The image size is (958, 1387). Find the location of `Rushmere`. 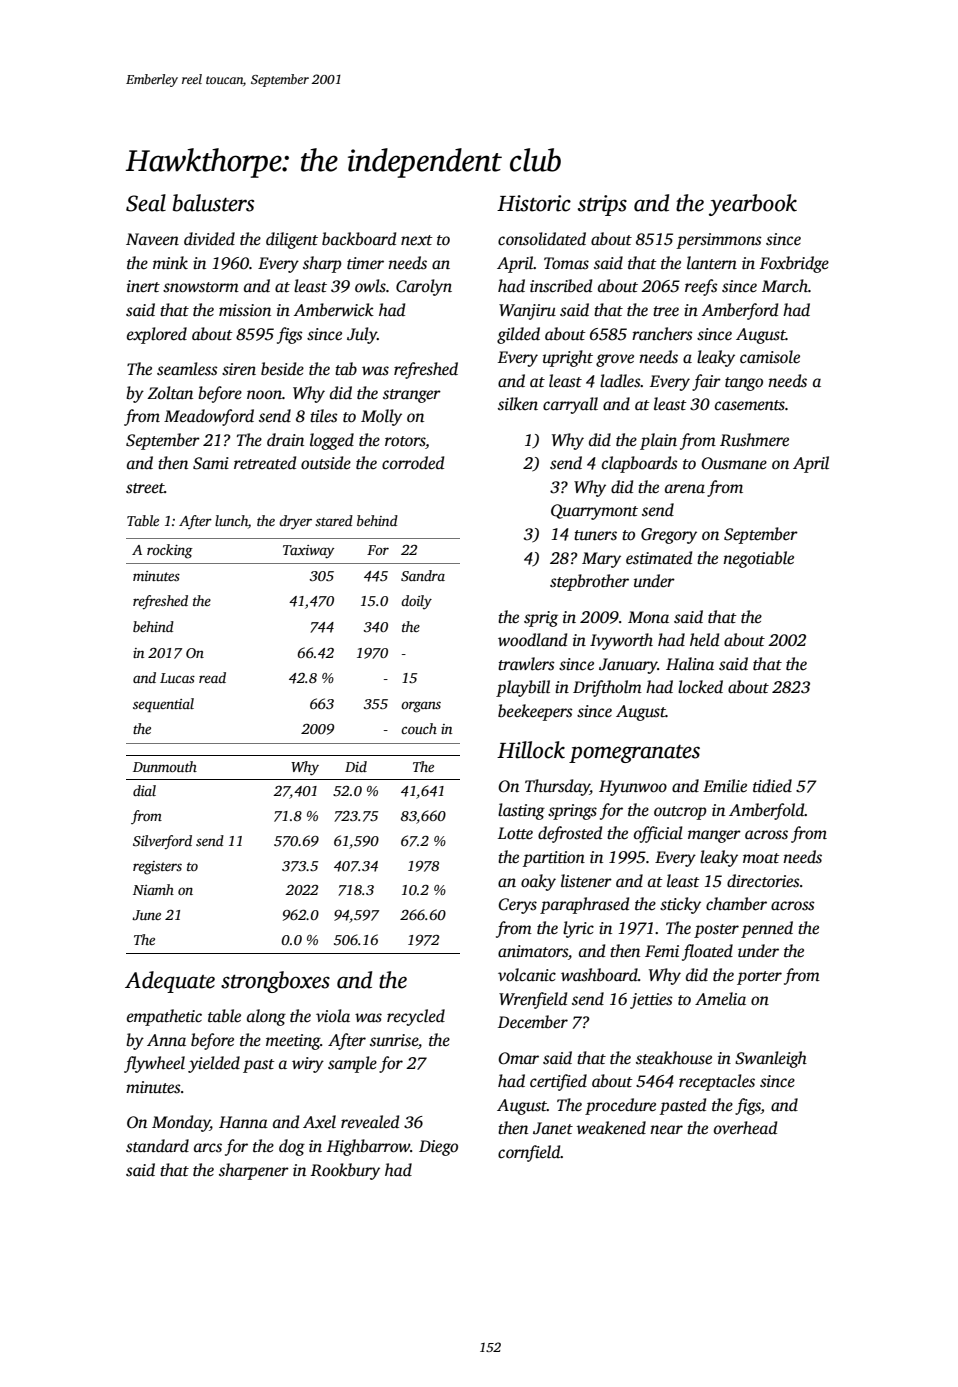

Rushmere is located at coordinates (754, 440).
